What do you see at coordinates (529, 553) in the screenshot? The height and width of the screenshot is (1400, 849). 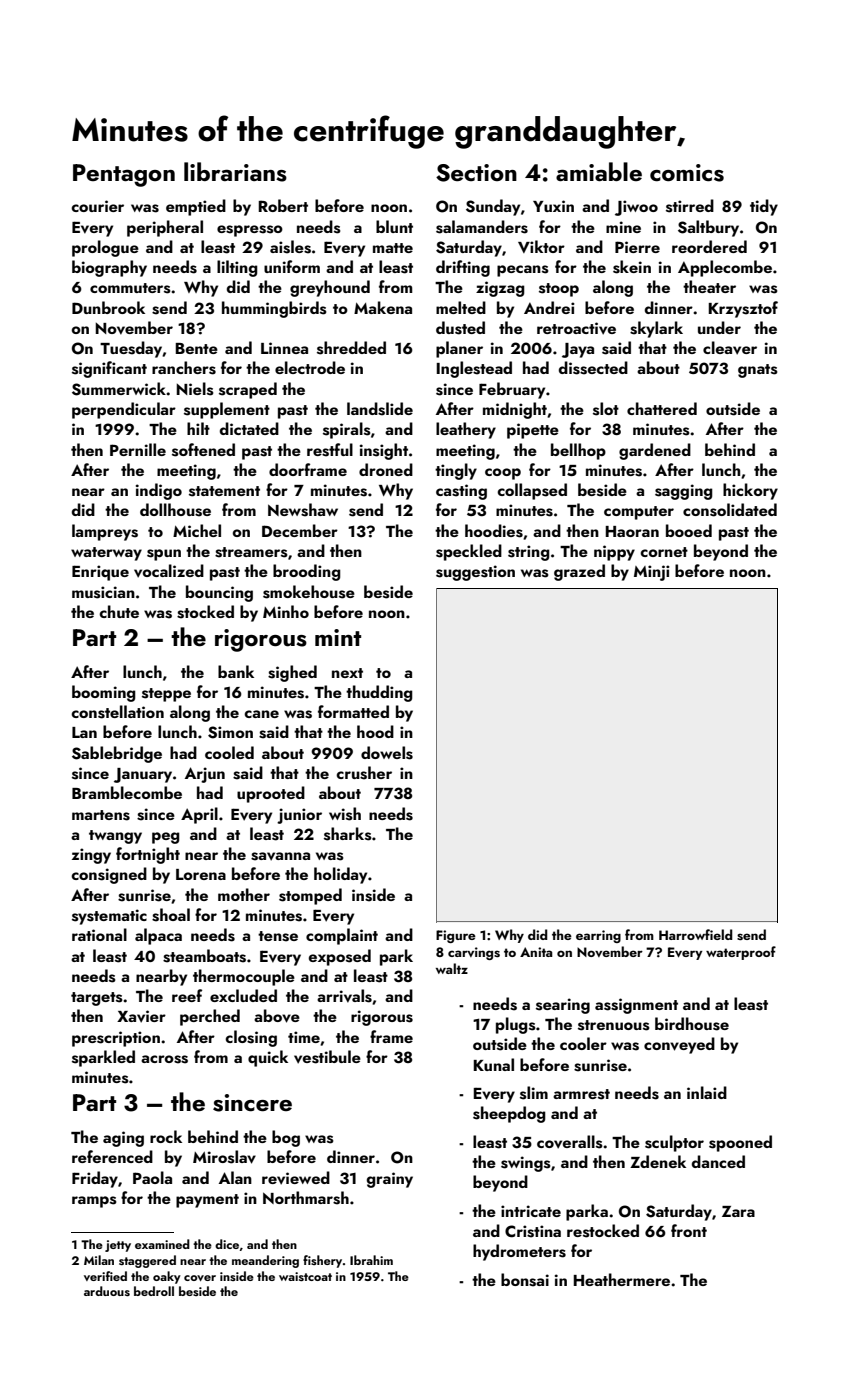 I see `string` at bounding box center [529, 553].
